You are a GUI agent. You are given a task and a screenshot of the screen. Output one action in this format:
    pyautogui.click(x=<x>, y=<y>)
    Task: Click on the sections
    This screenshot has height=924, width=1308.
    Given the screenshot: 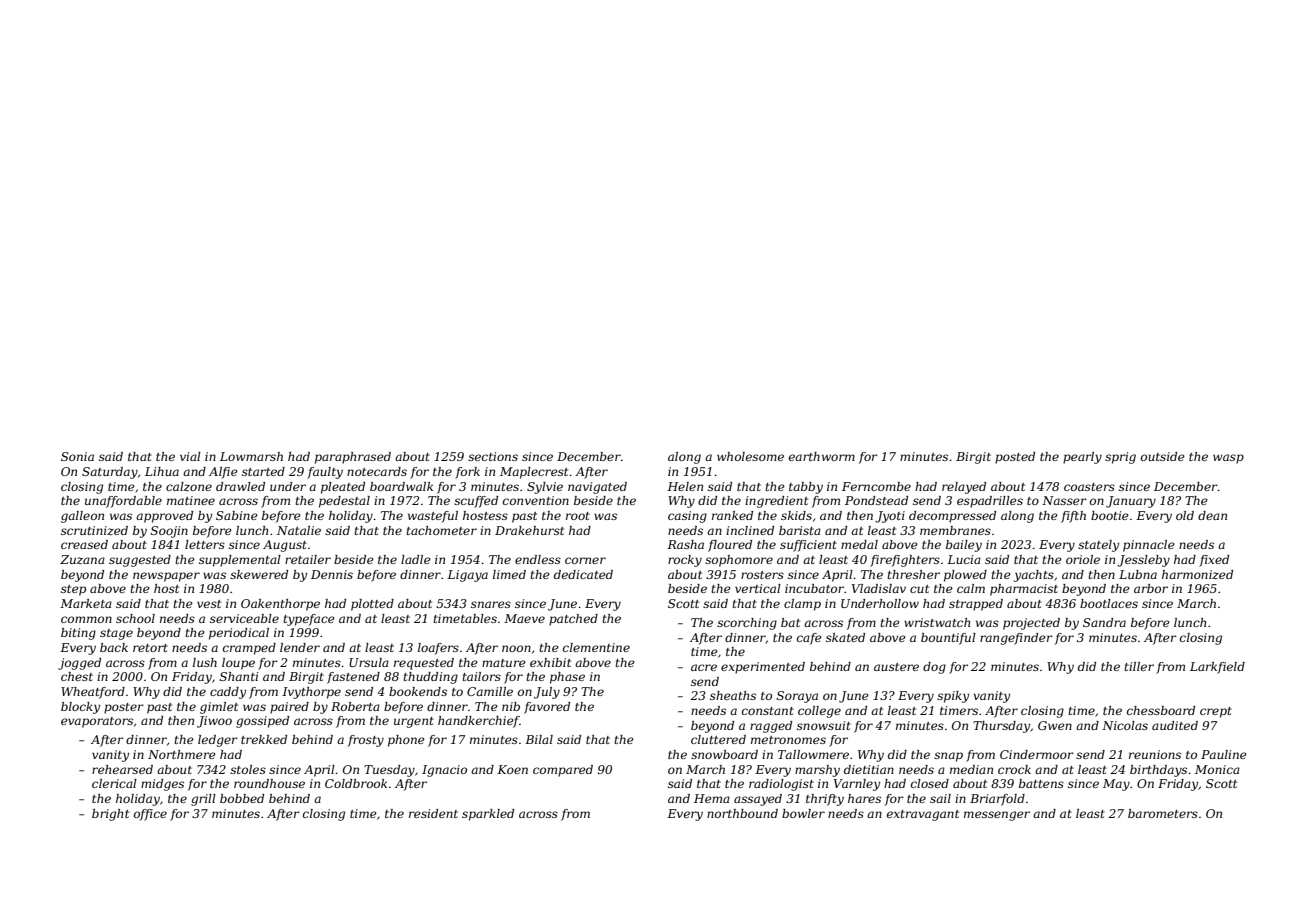 What is the action you would take?
    pyautogui.click(x=493, y=456)
